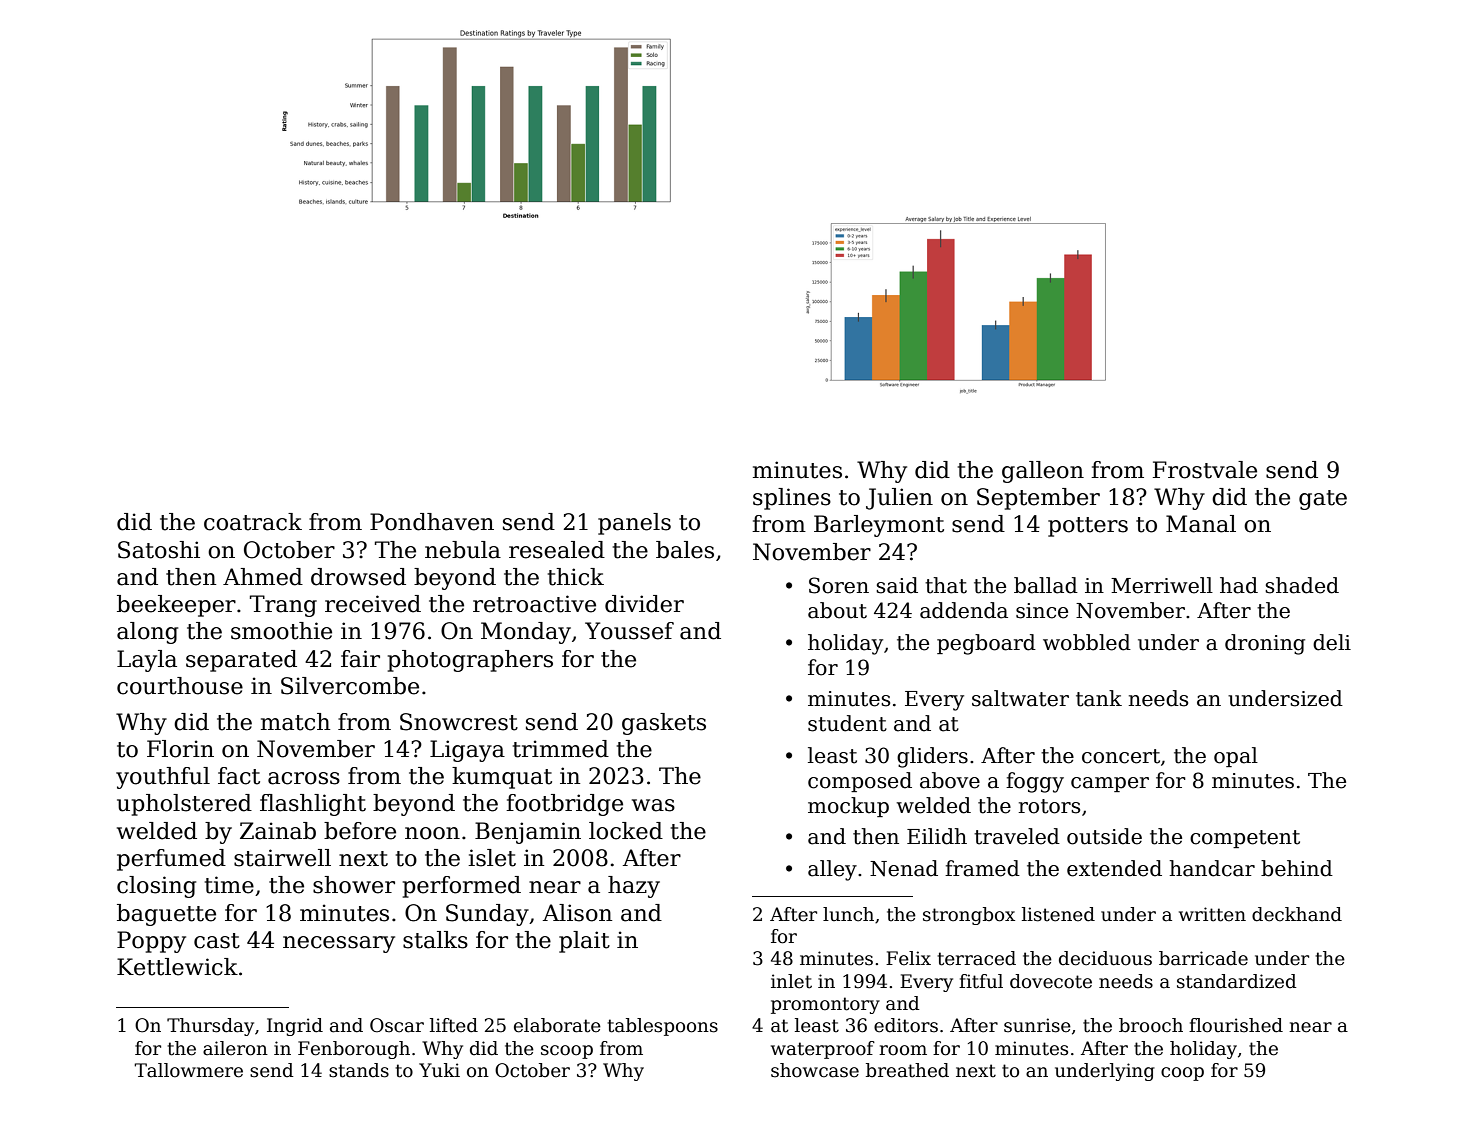  I want to click on upholstered, so click(184, 805).
